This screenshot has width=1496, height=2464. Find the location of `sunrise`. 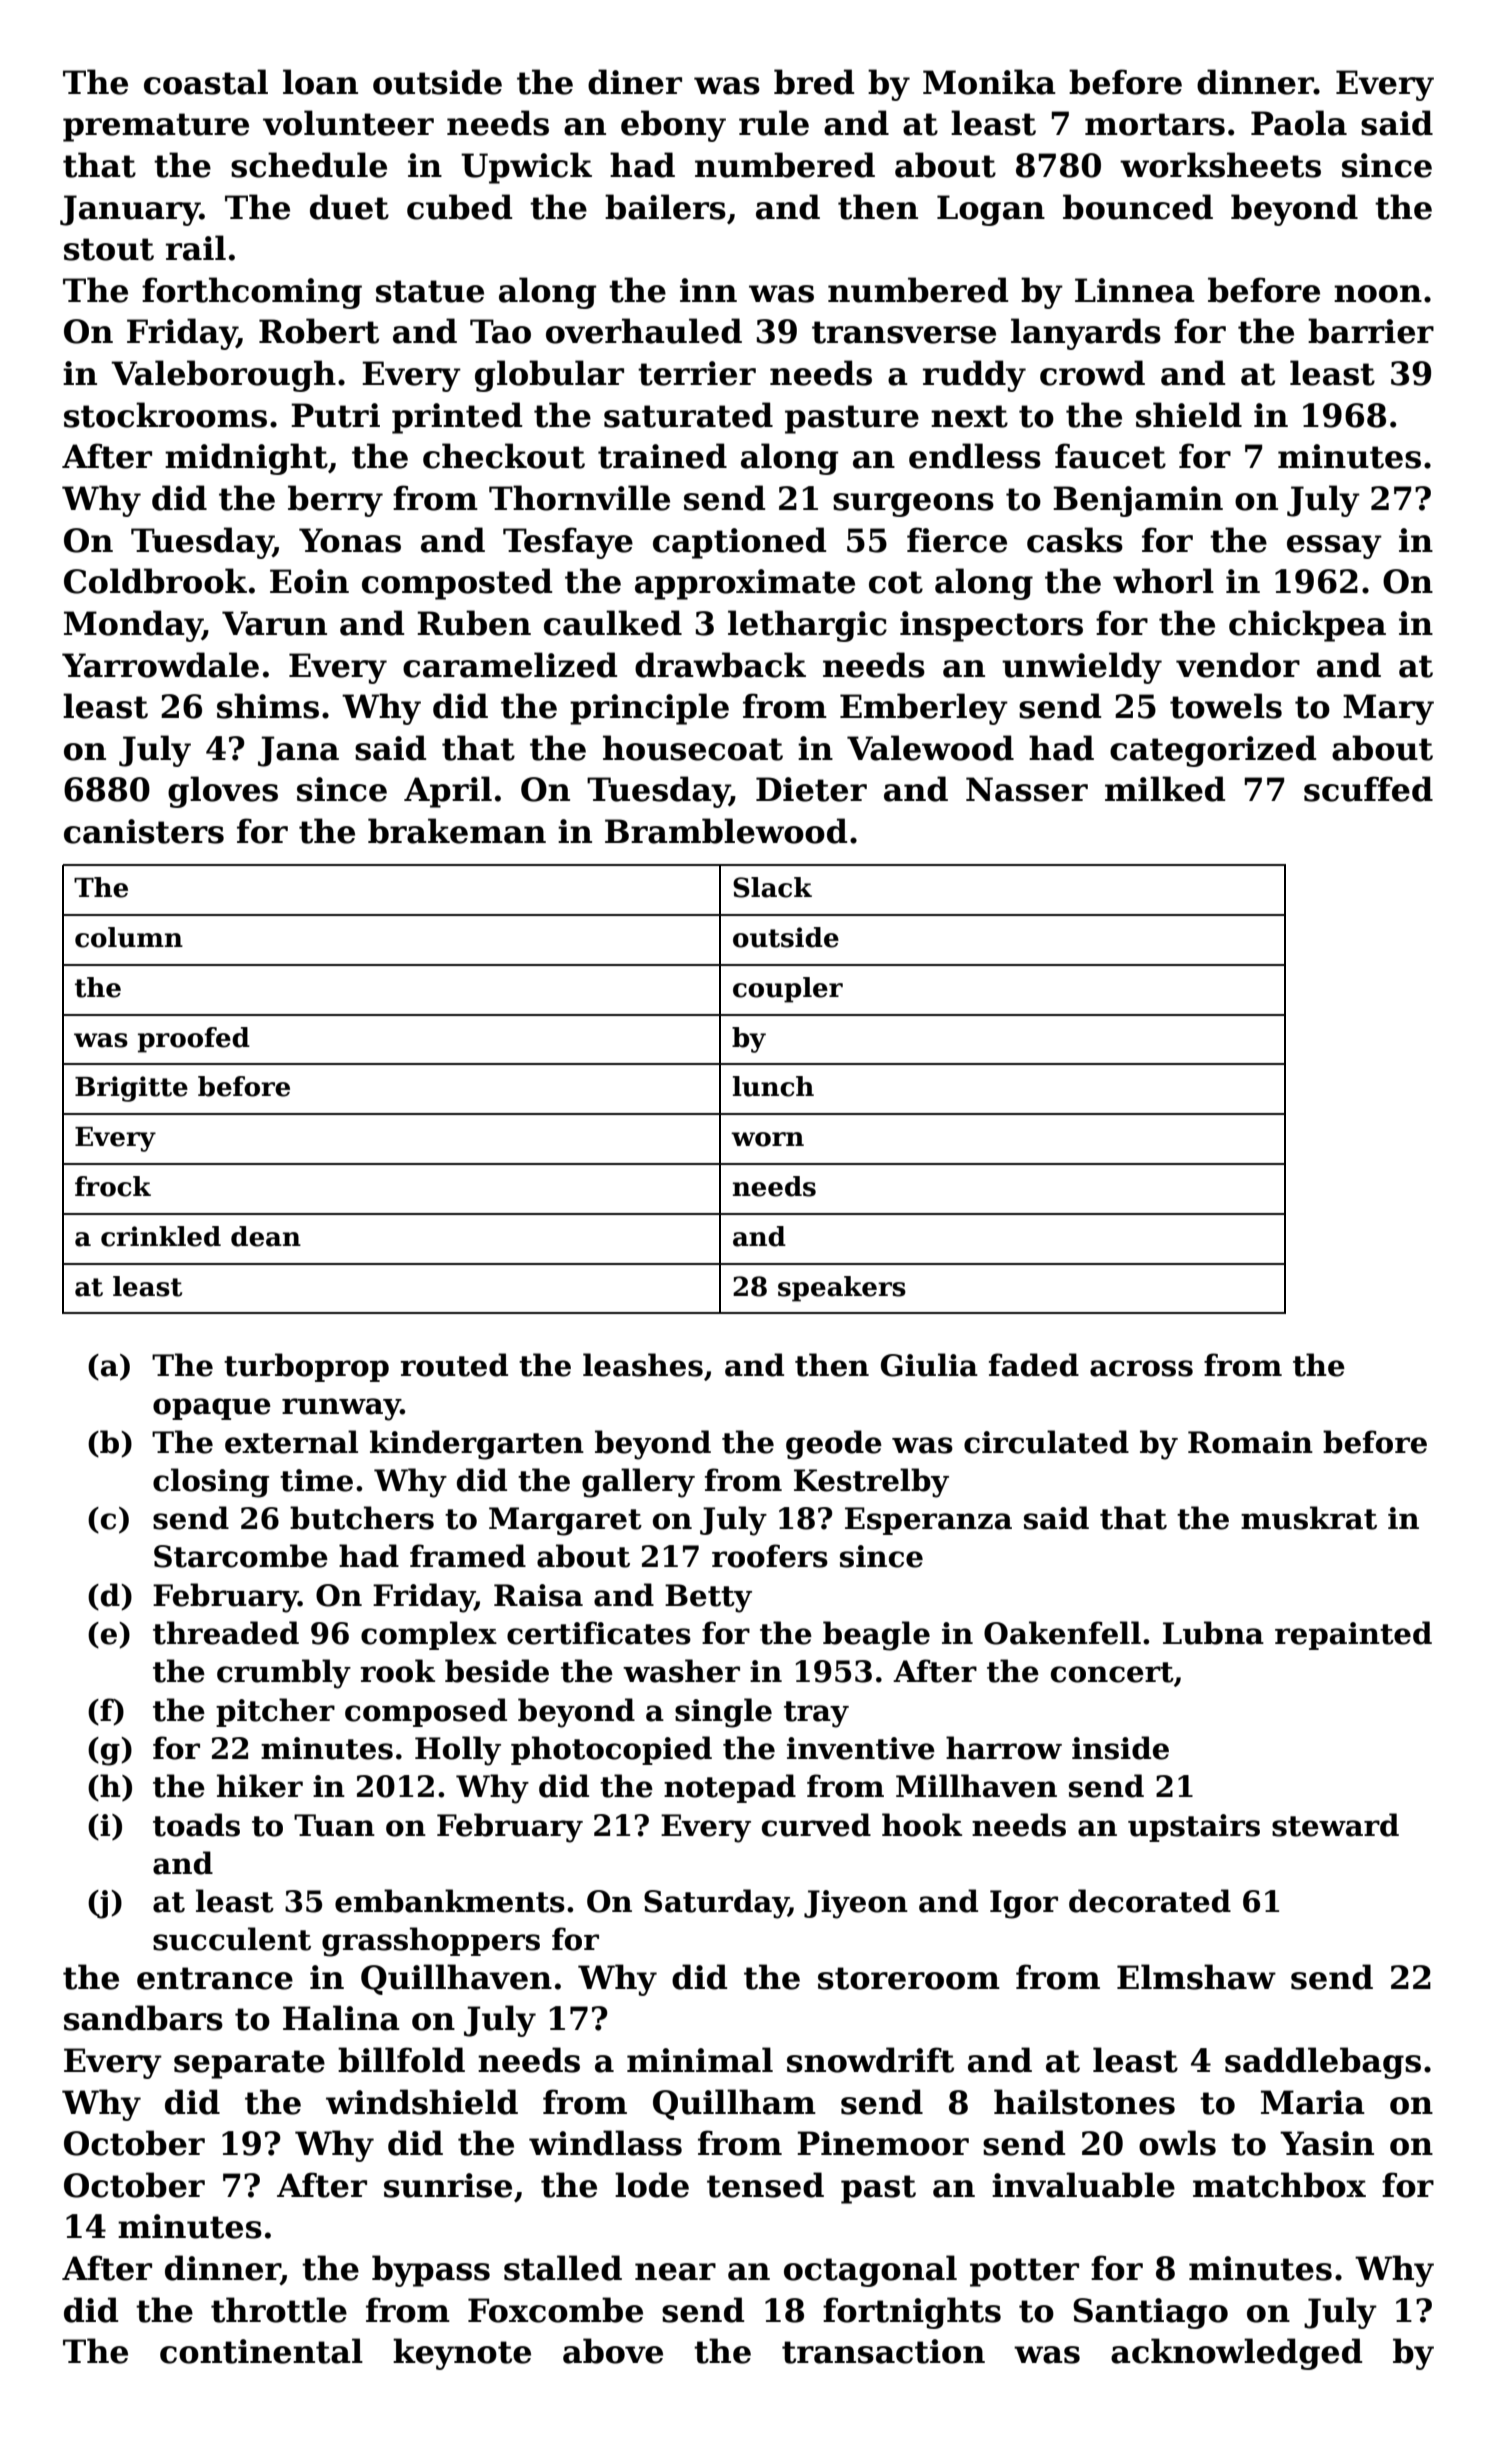

sunrise is located at coordinates (448, 2185).
